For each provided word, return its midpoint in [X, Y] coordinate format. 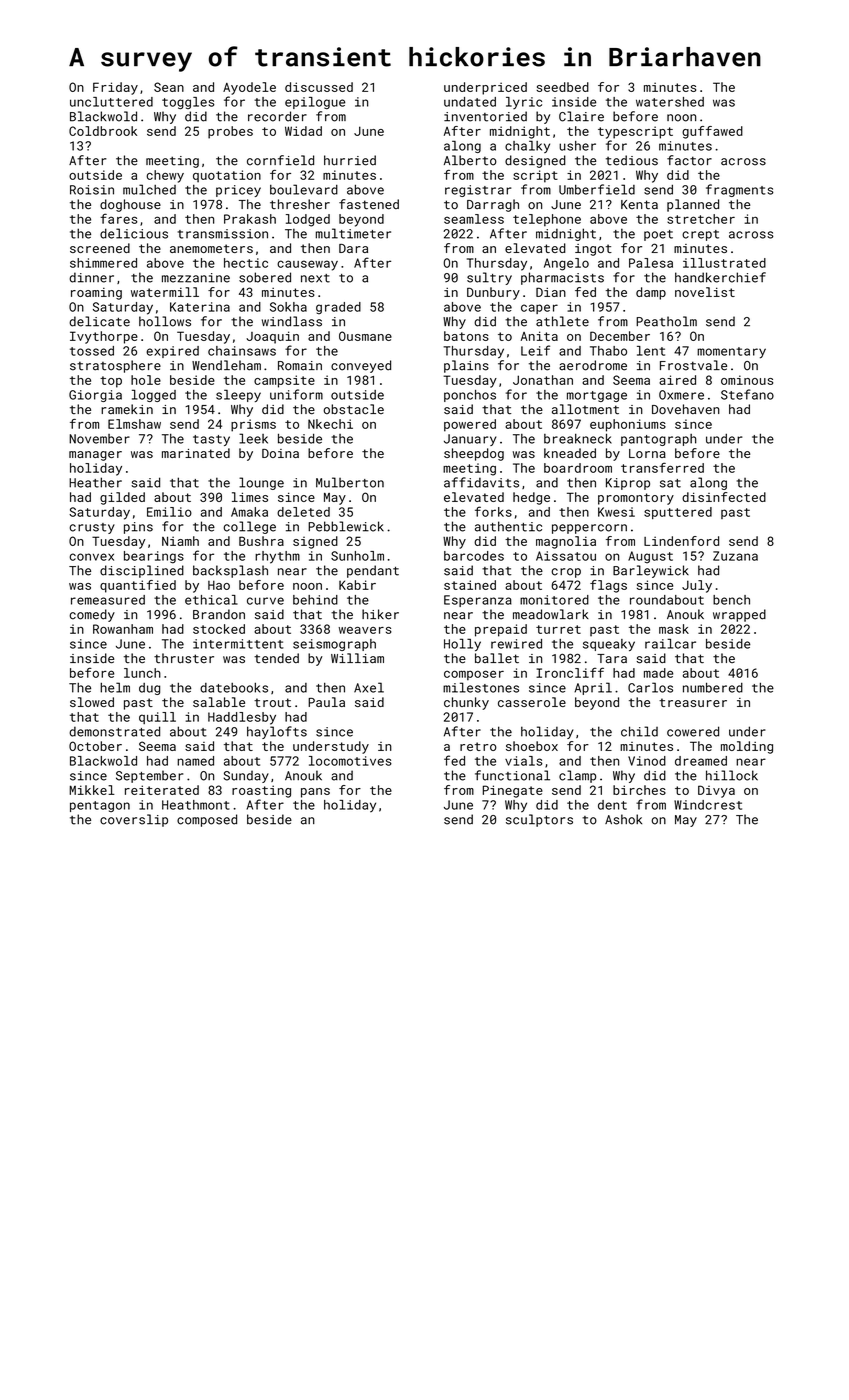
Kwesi [616, 512]
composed [207, 820]
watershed [670, 102]
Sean [169, 87]
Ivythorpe [104, 337]
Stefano [747, 394]
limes [250, 497]
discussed [319, 87]
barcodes [474, 556]
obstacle [353, 409]
